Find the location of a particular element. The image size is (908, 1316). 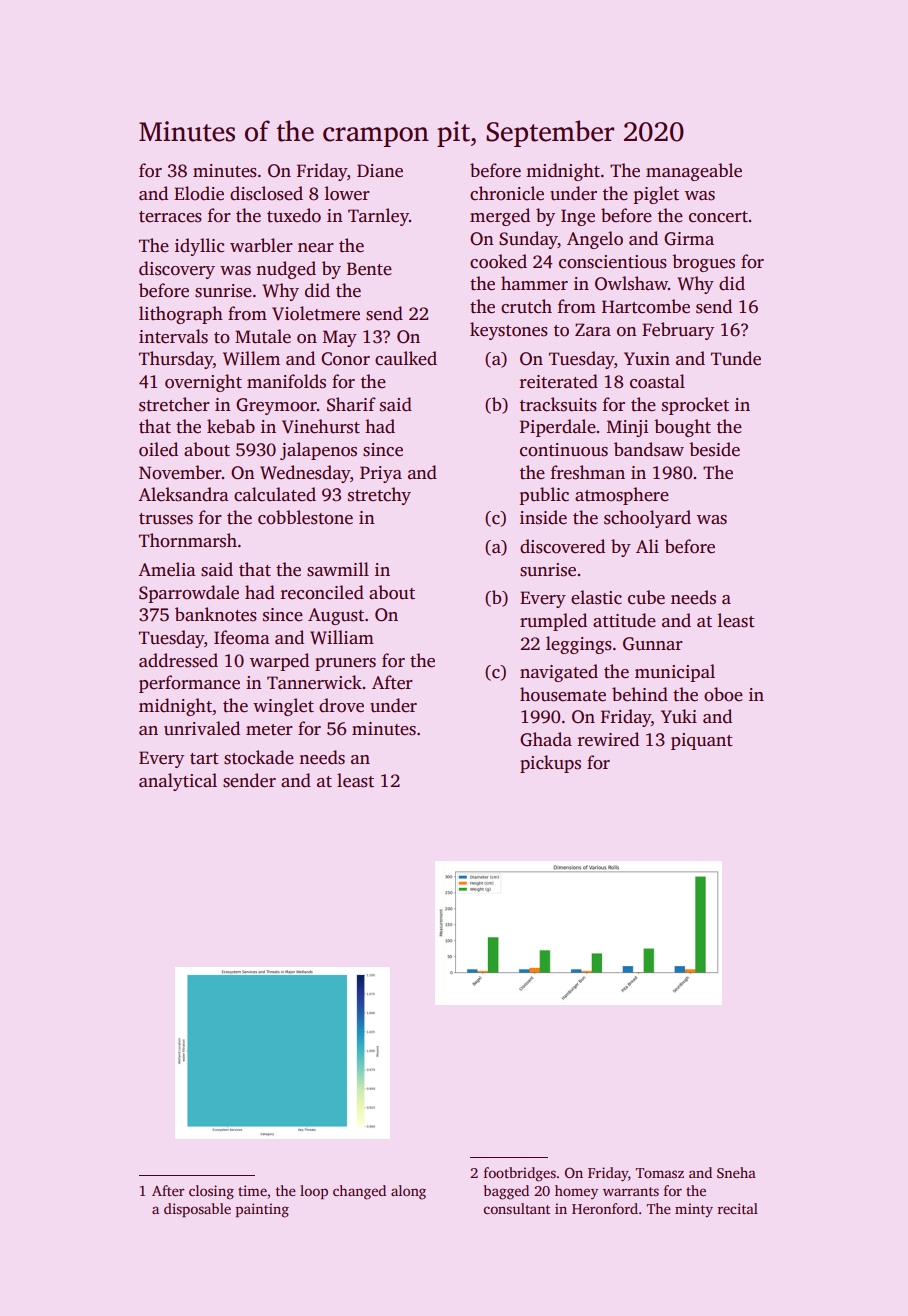

footbridges is located at coordinates (520, 1174).
